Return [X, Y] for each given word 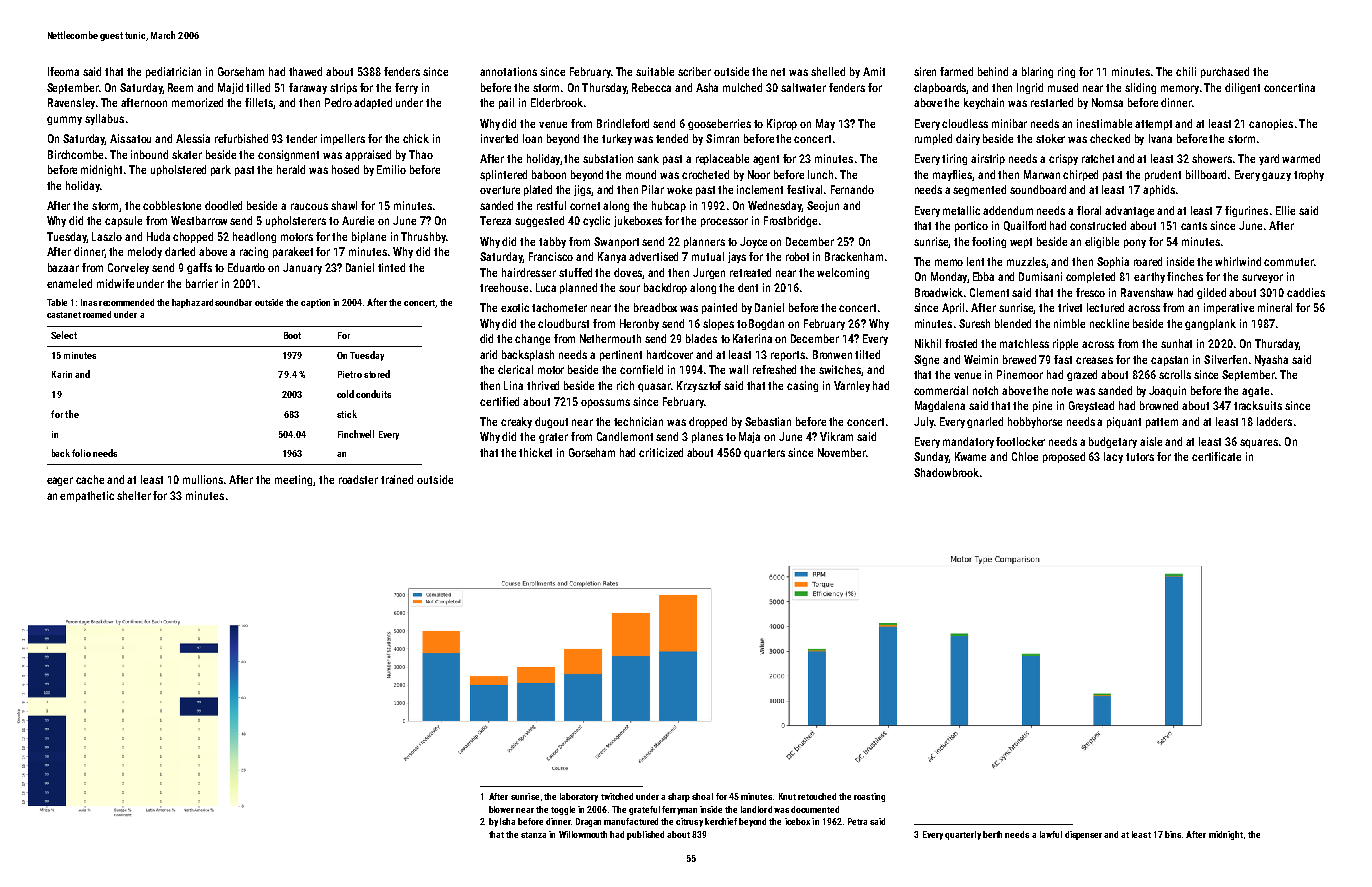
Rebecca [651, 87]
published [645, 835]
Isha [507, 821]
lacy [1113, 457]
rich [625, 385]
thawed [305, 71]
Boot [292, 335]
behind [993, 71]
